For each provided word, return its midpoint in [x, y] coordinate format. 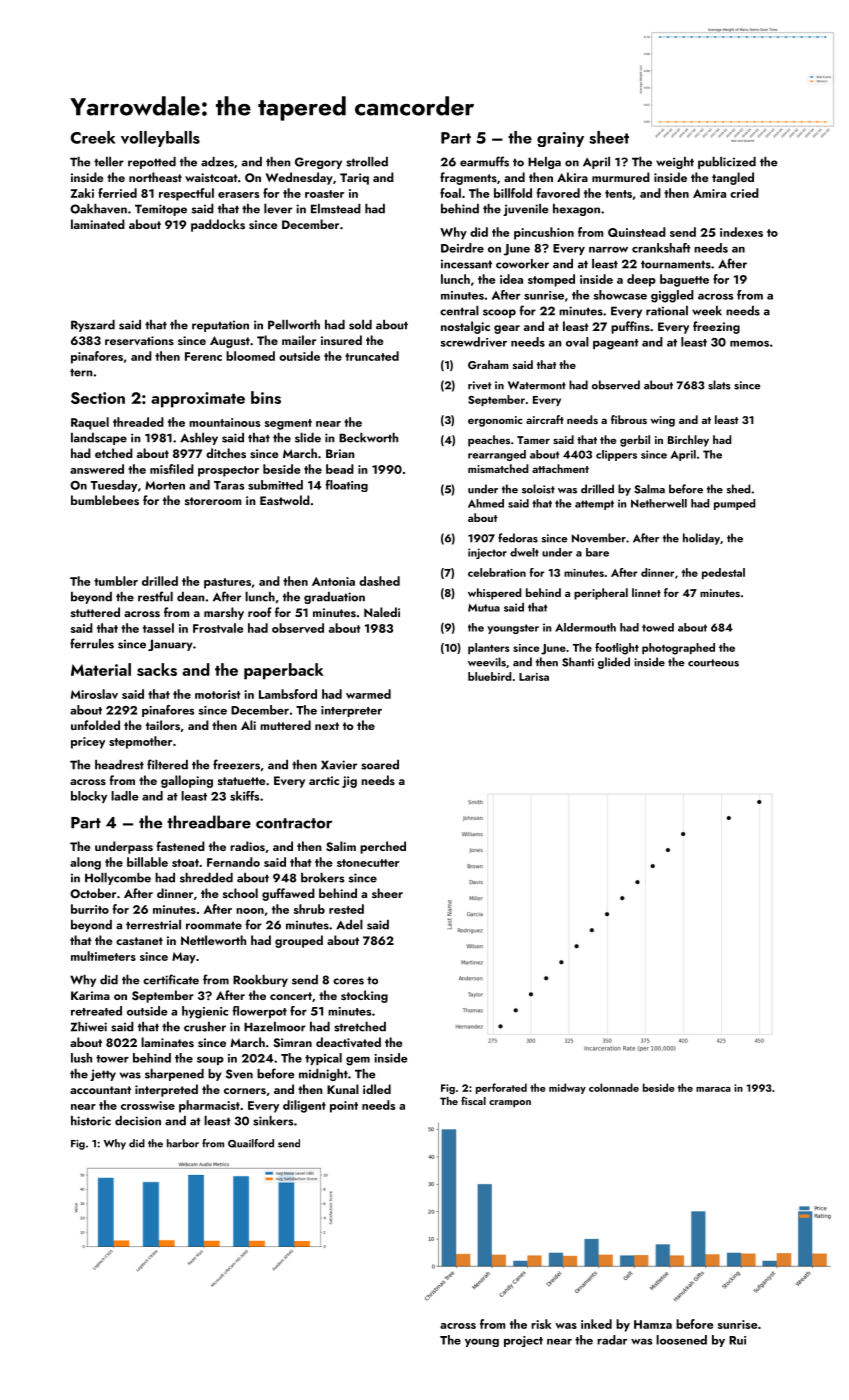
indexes [741, 232]
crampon [510, 1104]
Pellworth [294, 325]
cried [744, 193]
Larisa [534, 677]
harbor [183, 1143]
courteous [713, 663]
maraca [713, 1089]
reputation [220, 326]
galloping [187, 781]
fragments [468, 178]
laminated [98, 224]
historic [91, 1121]
